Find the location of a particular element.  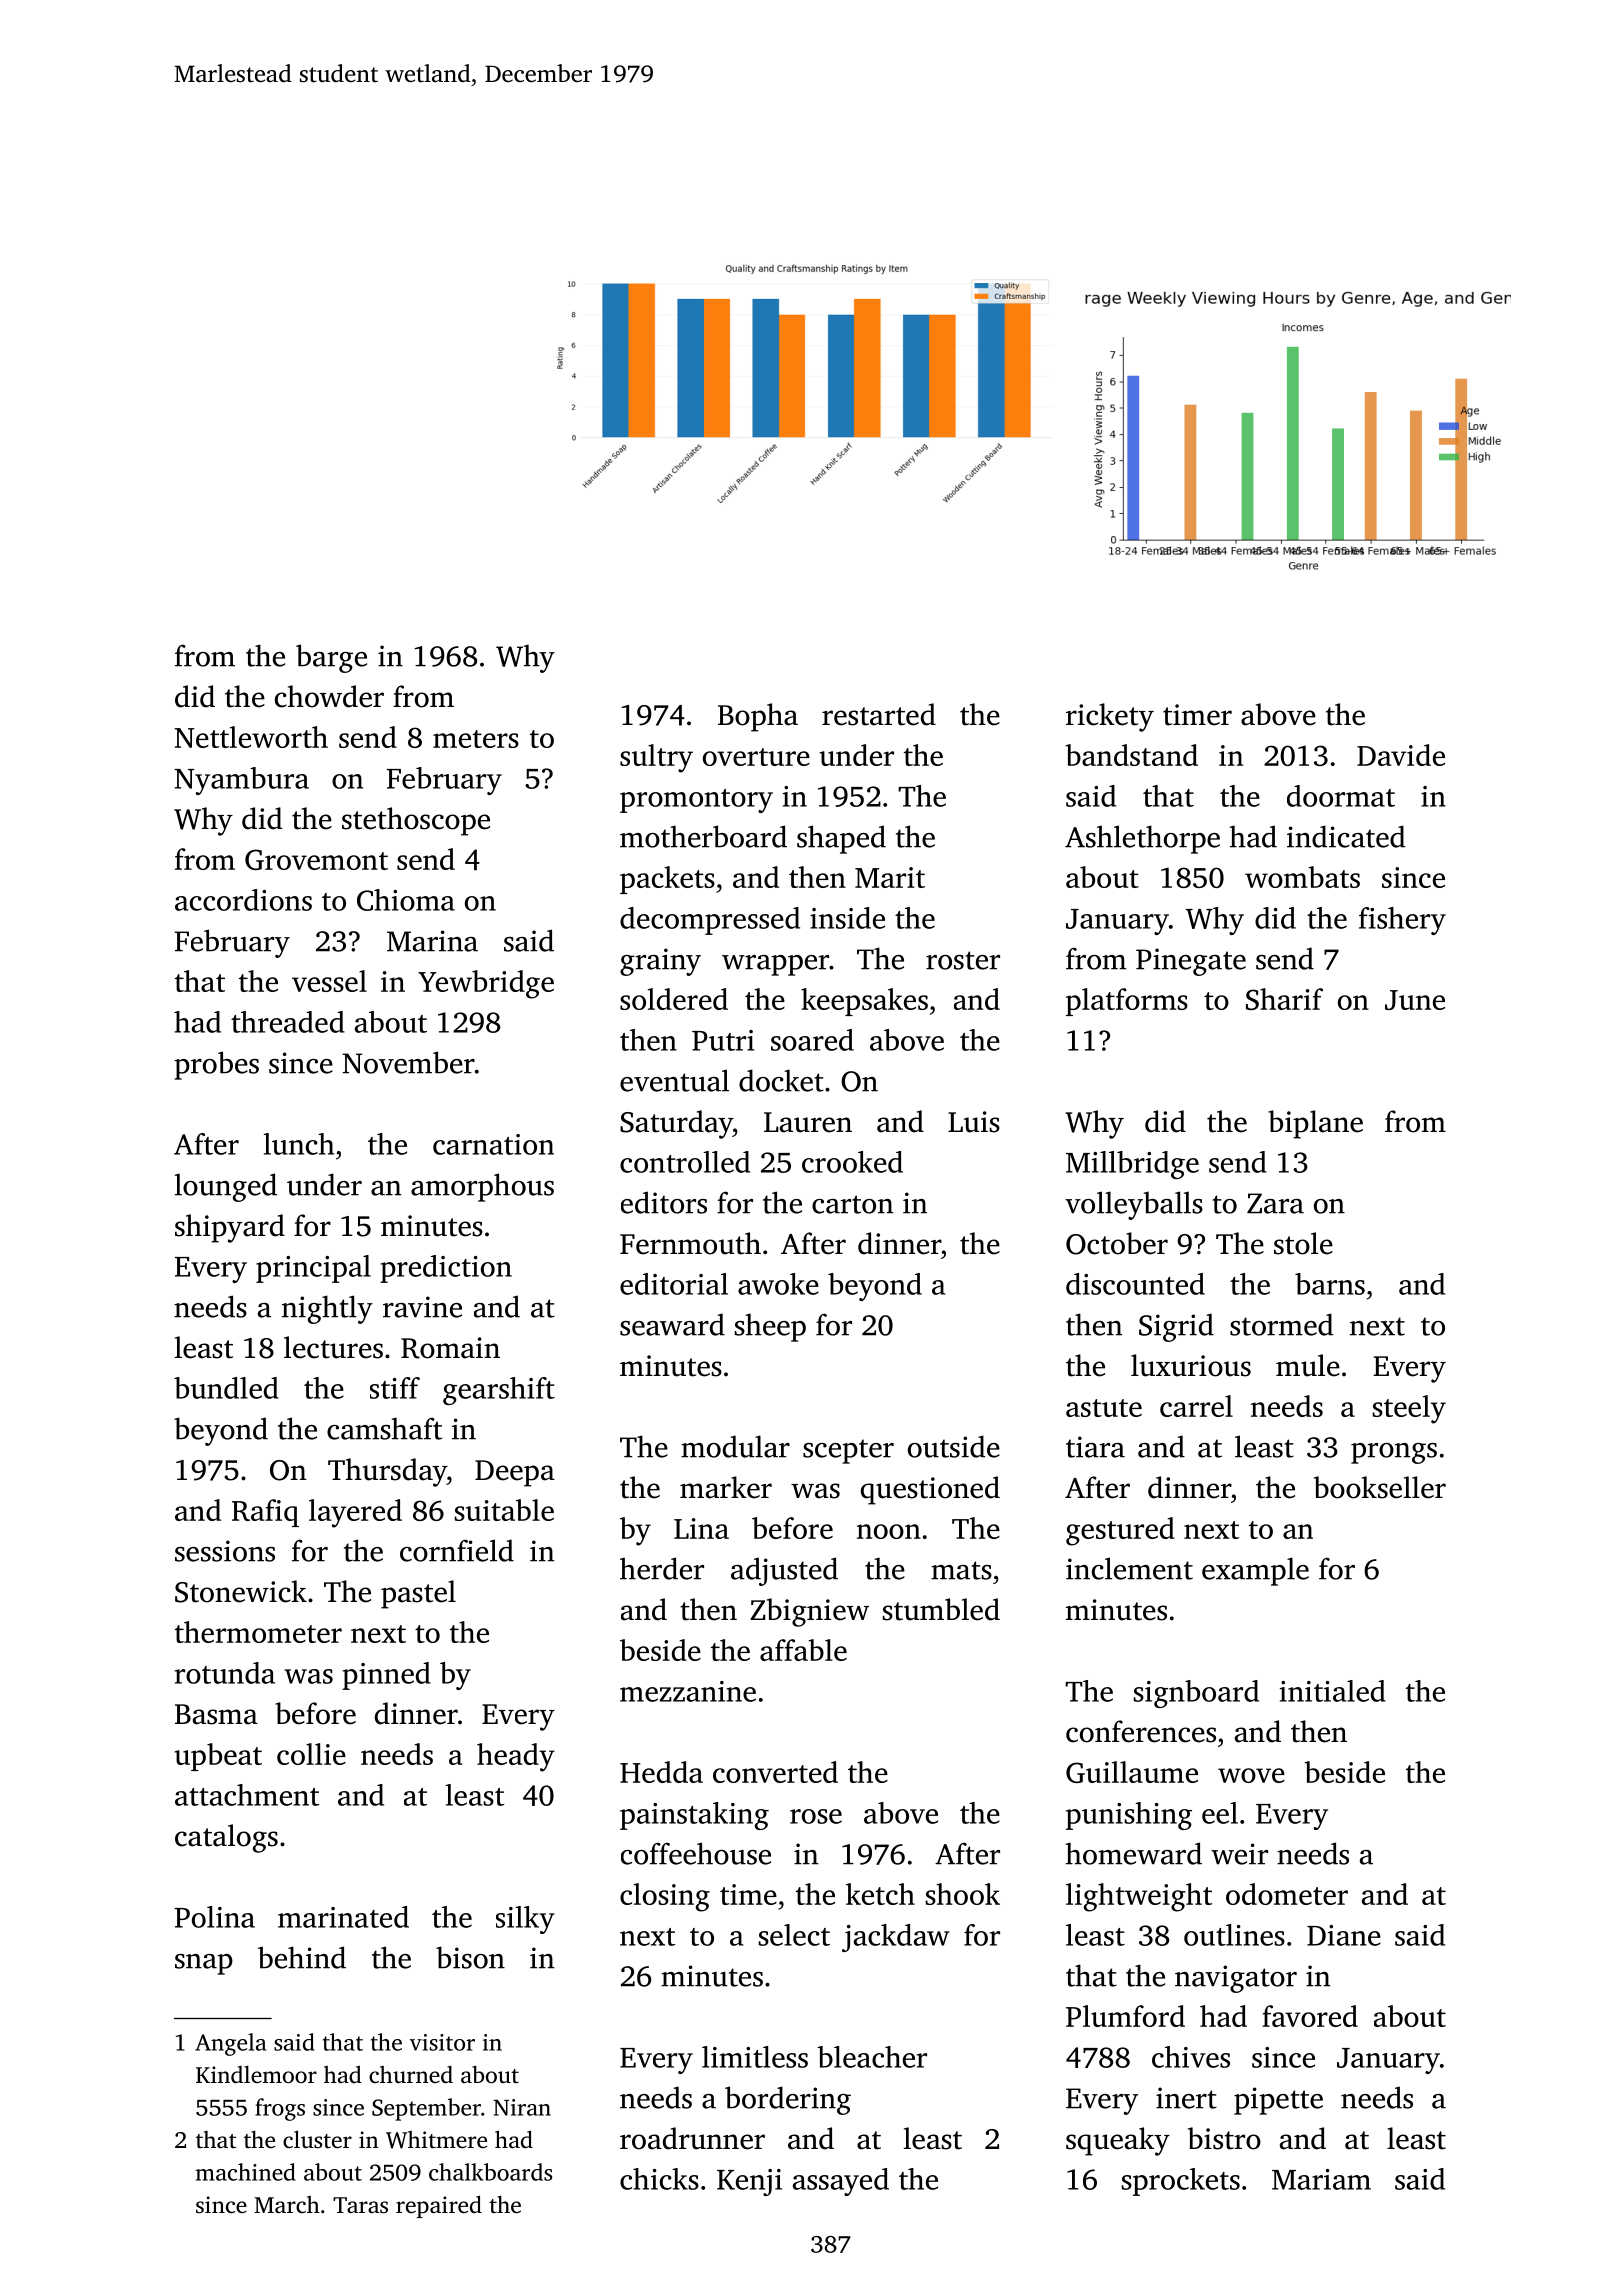

Davide is located at coordinates (1401, 755).
